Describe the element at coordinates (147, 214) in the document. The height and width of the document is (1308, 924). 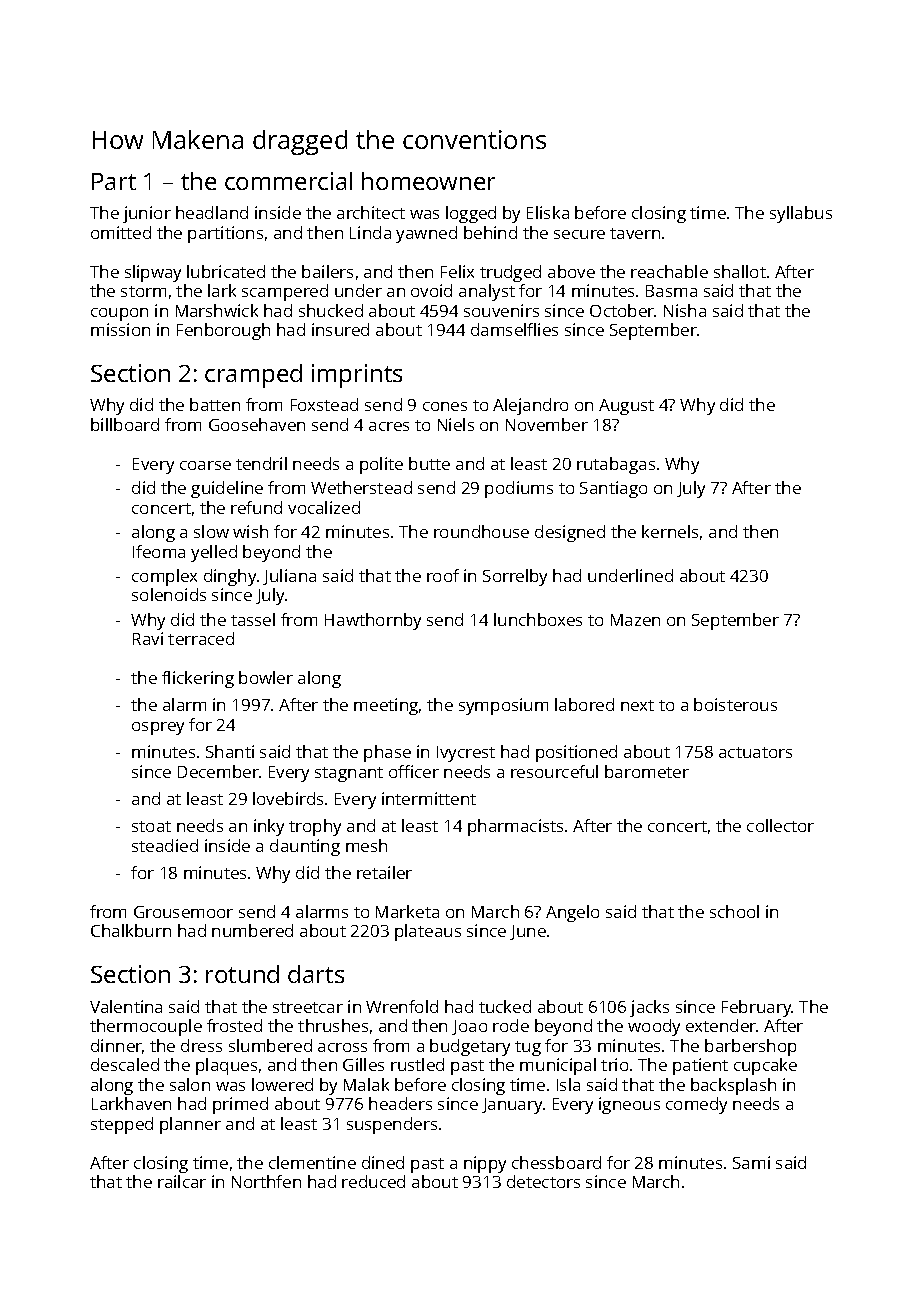
I see `junior` at that location.
